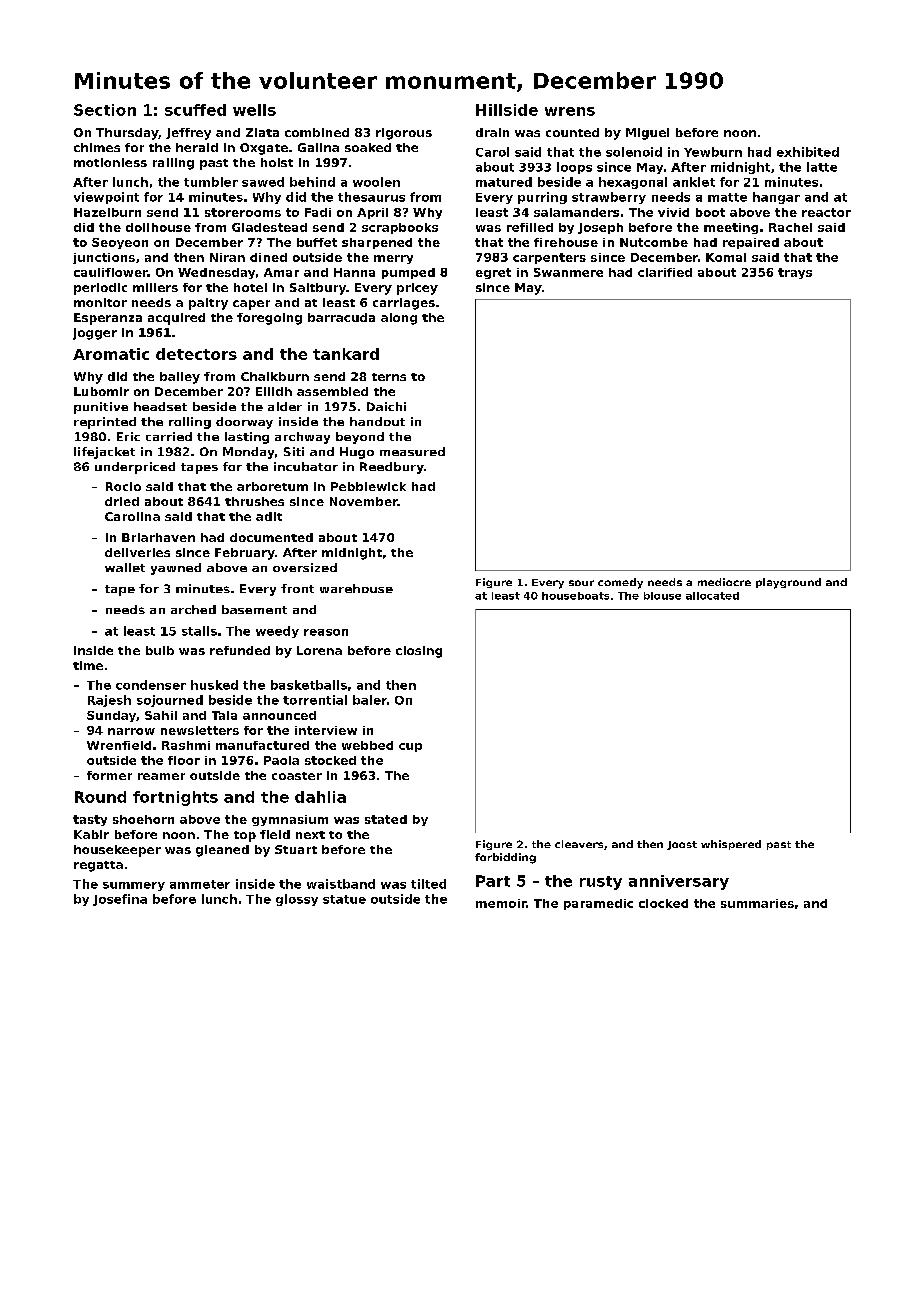 Image resolution: width=924 pixels, height=1308 pixels. I want to click on chimes, so click(97, 147).
